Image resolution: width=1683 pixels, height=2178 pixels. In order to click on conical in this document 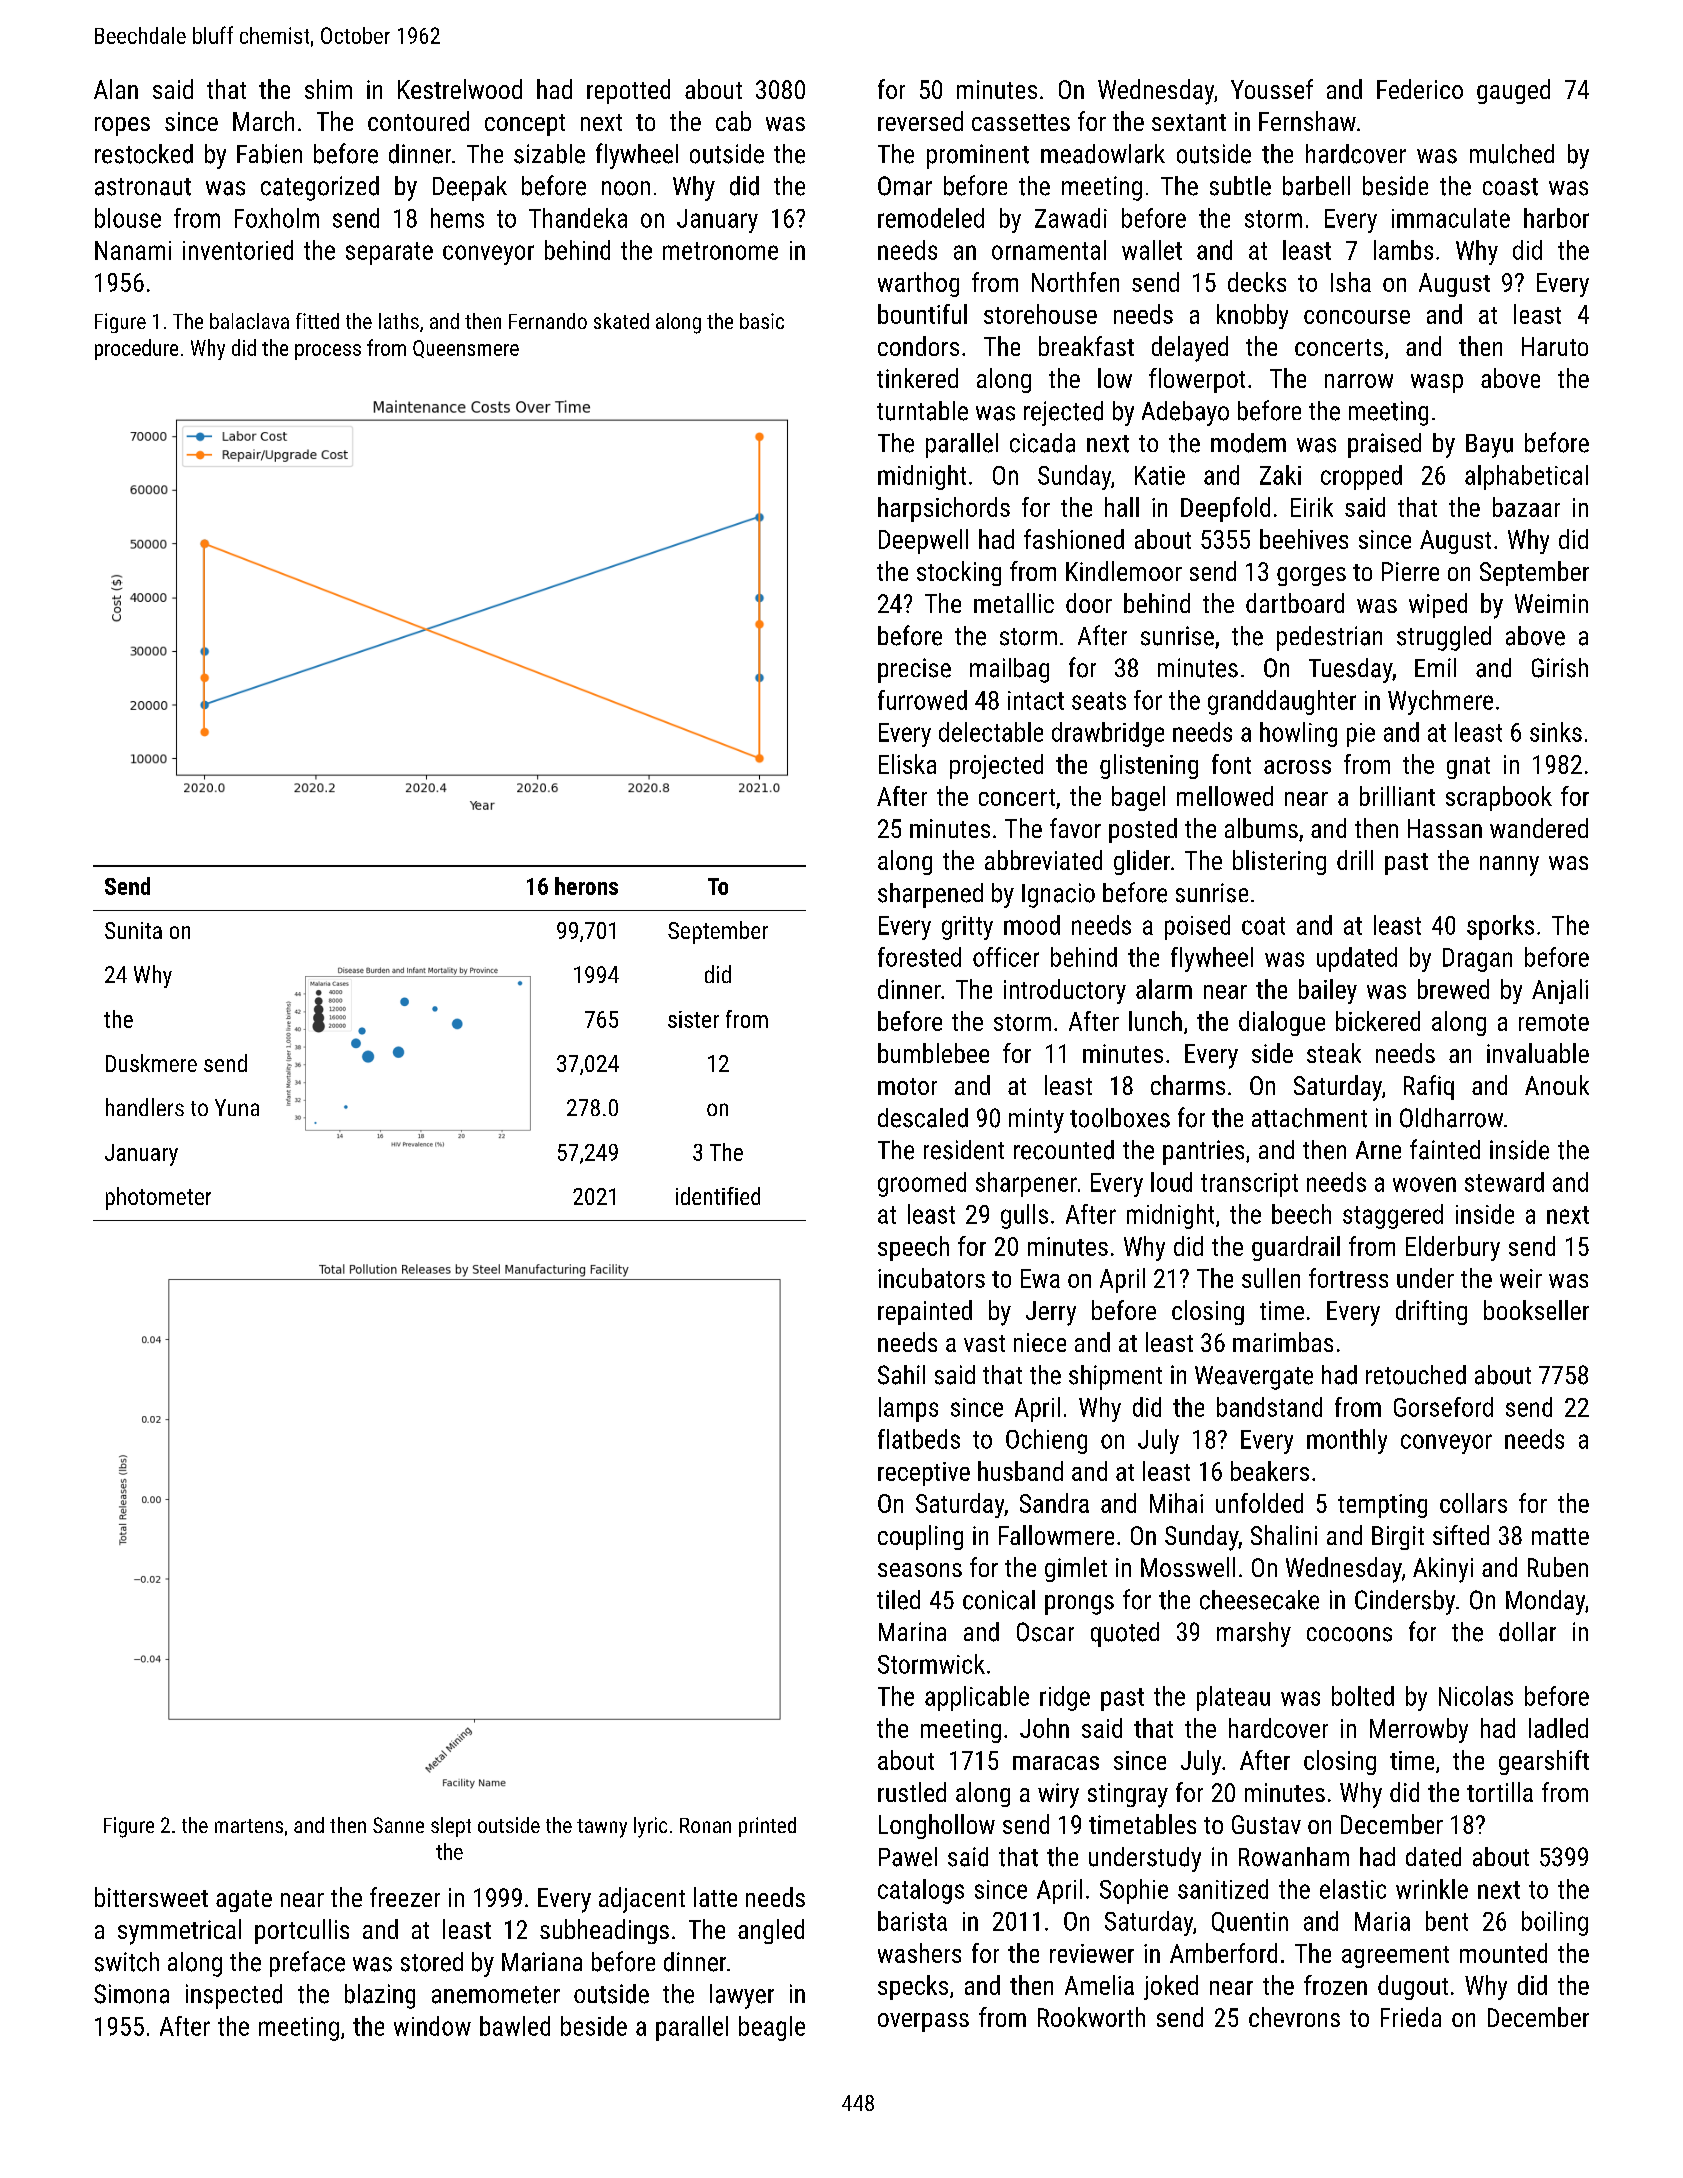, I will do `click(999, 1600)`.
